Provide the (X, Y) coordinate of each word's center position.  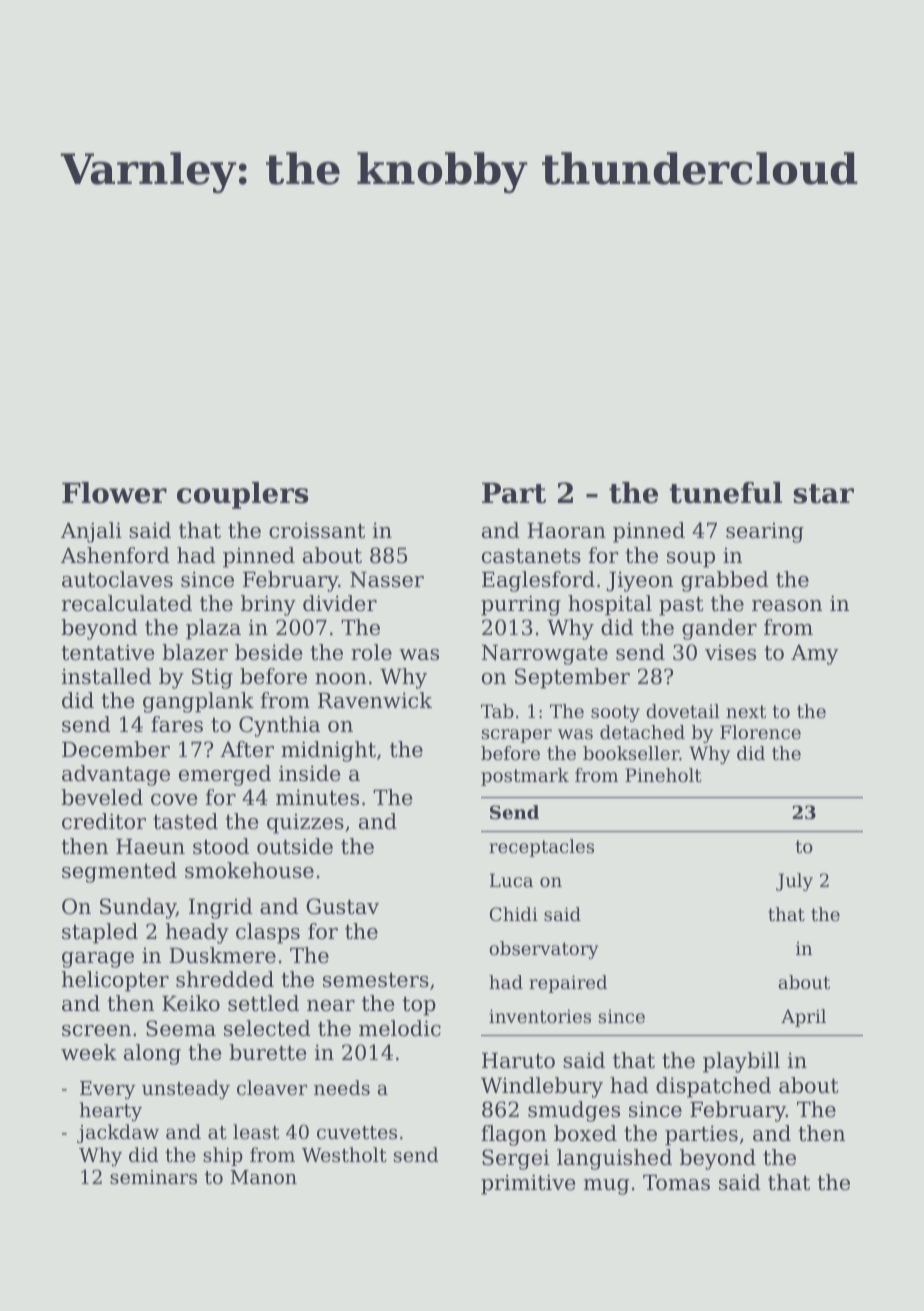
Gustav (342, 906)
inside (309, 773)
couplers (243, 495)
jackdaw (118, 1134)
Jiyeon (639, 581)
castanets (531, 556)
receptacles (541, 848)
